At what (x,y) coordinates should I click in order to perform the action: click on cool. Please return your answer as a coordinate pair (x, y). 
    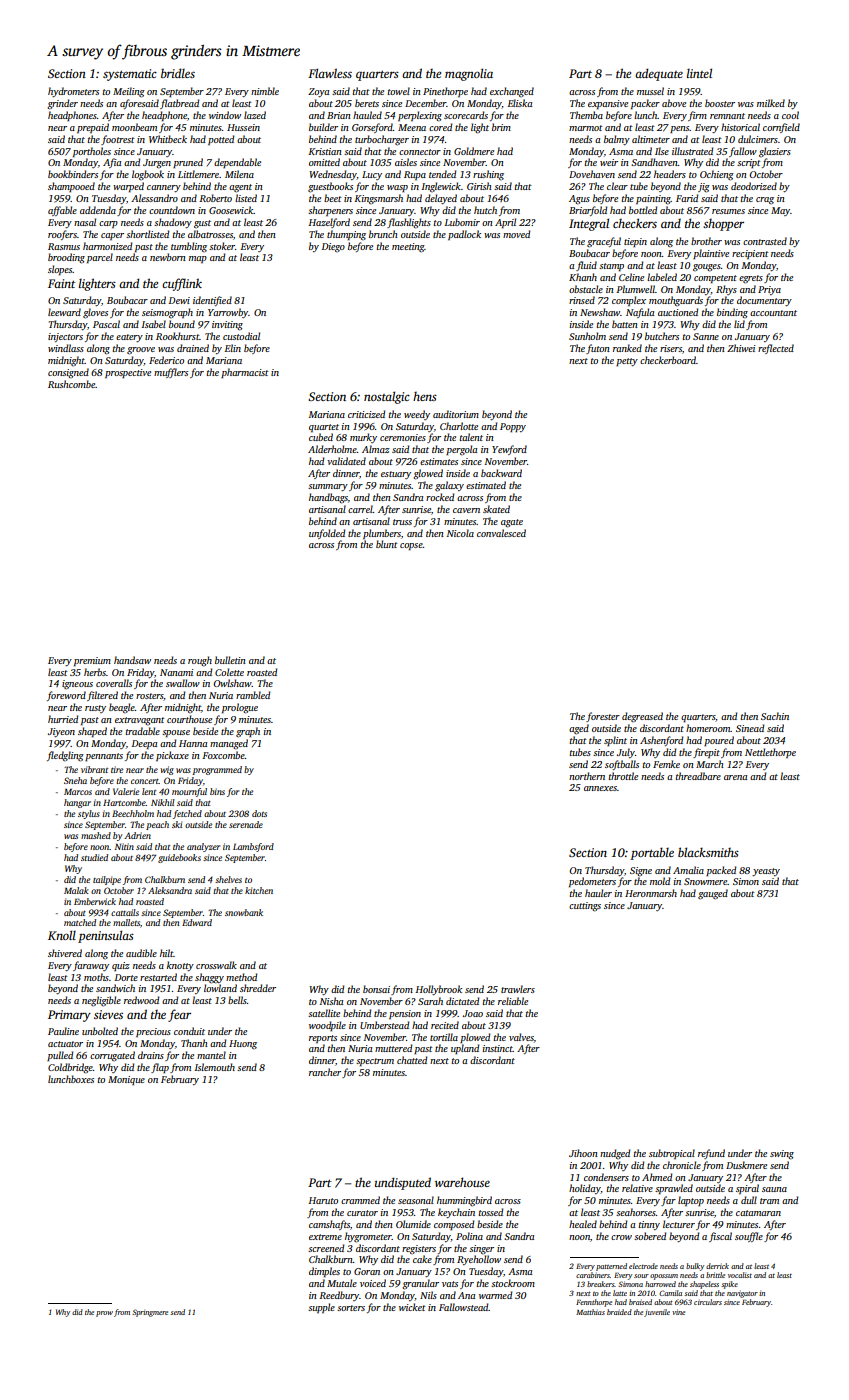
    Looking at the image, I should click on (790, 115).
